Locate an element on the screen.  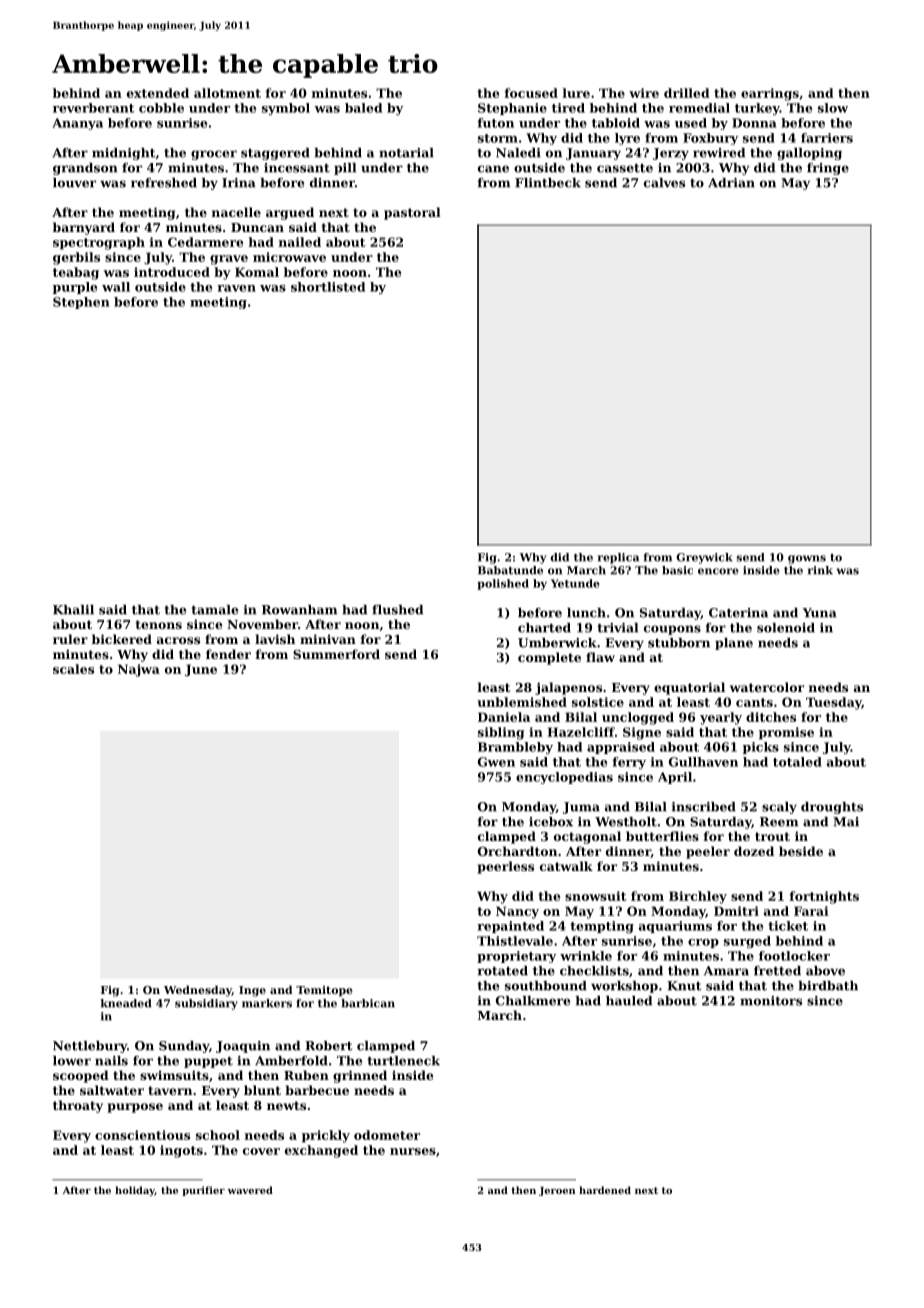
tenons is located at coordinates (159, 624).
